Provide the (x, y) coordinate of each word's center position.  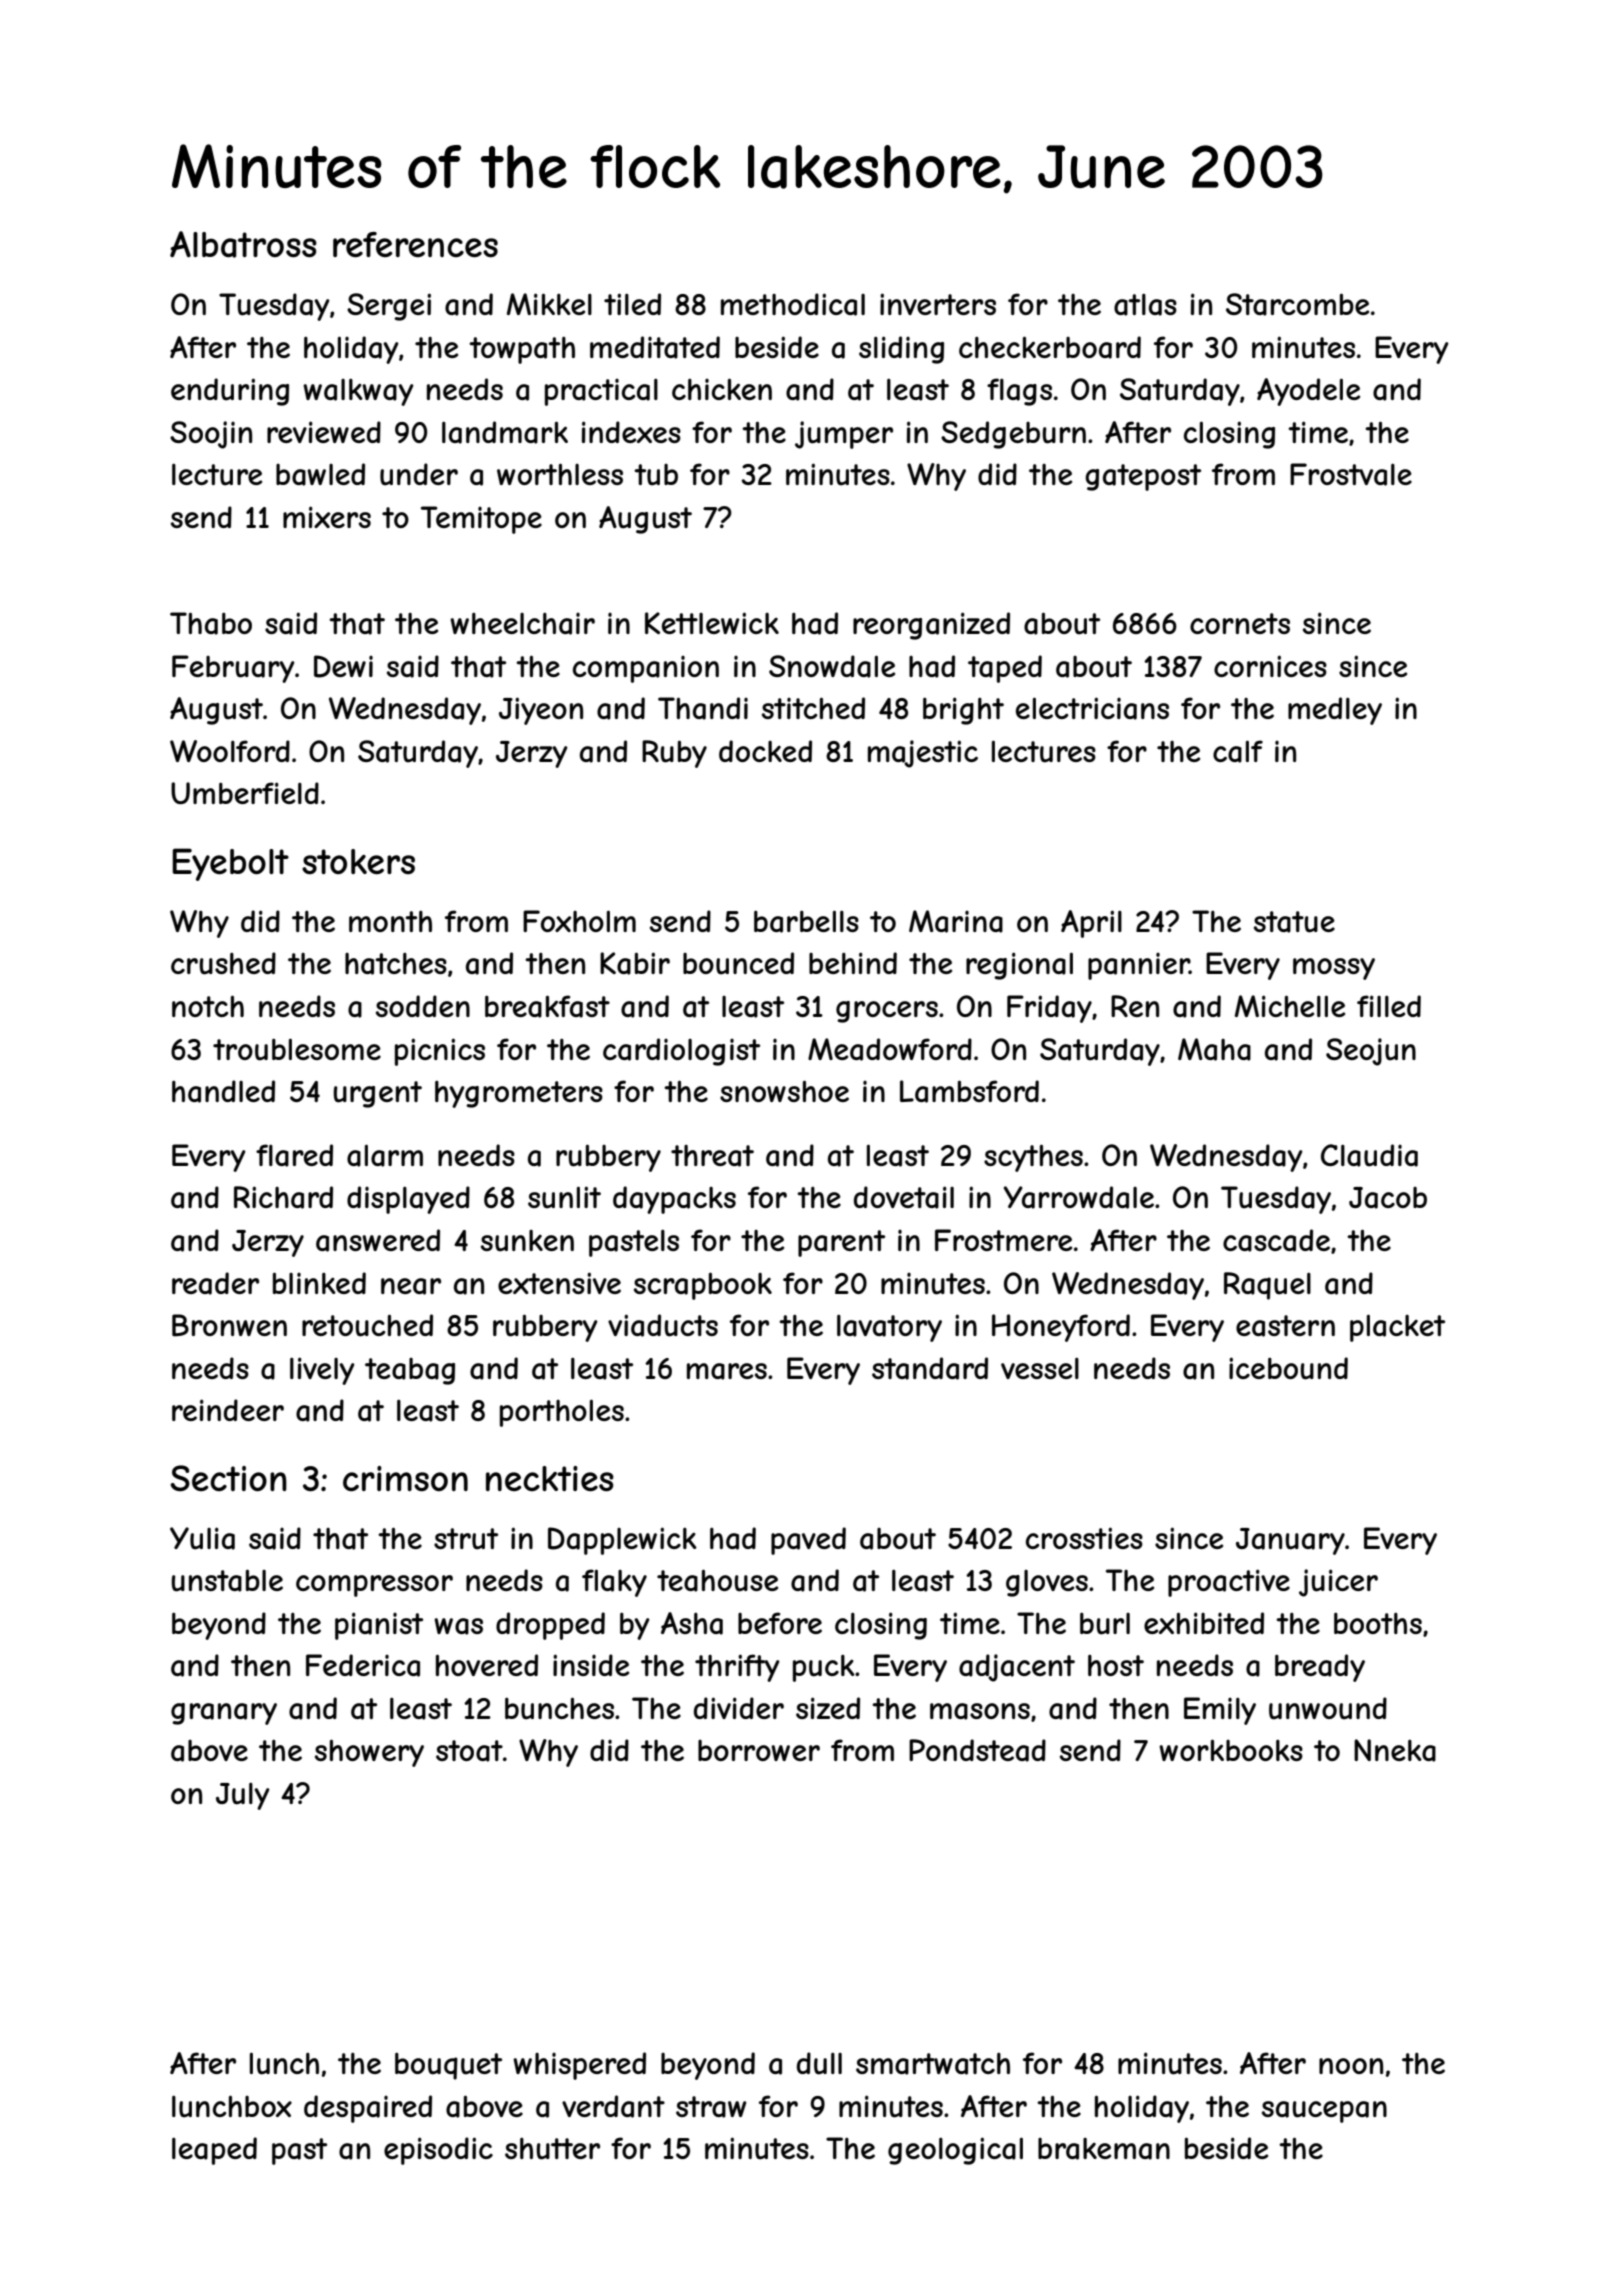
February (233, 669)
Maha (1214, 1049)
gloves (1047, 1583)
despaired (368, 2109)
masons (980, 1711)
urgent (377, 1094)
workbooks (1231, 1750)
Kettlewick (712, 623)
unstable (227, 1580)
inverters (938, 304)
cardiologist (681, 1052)
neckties (550, 1478)
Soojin (211, 435)
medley (1335, 711)
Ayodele (1308, 392)
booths (1378, 1623)
